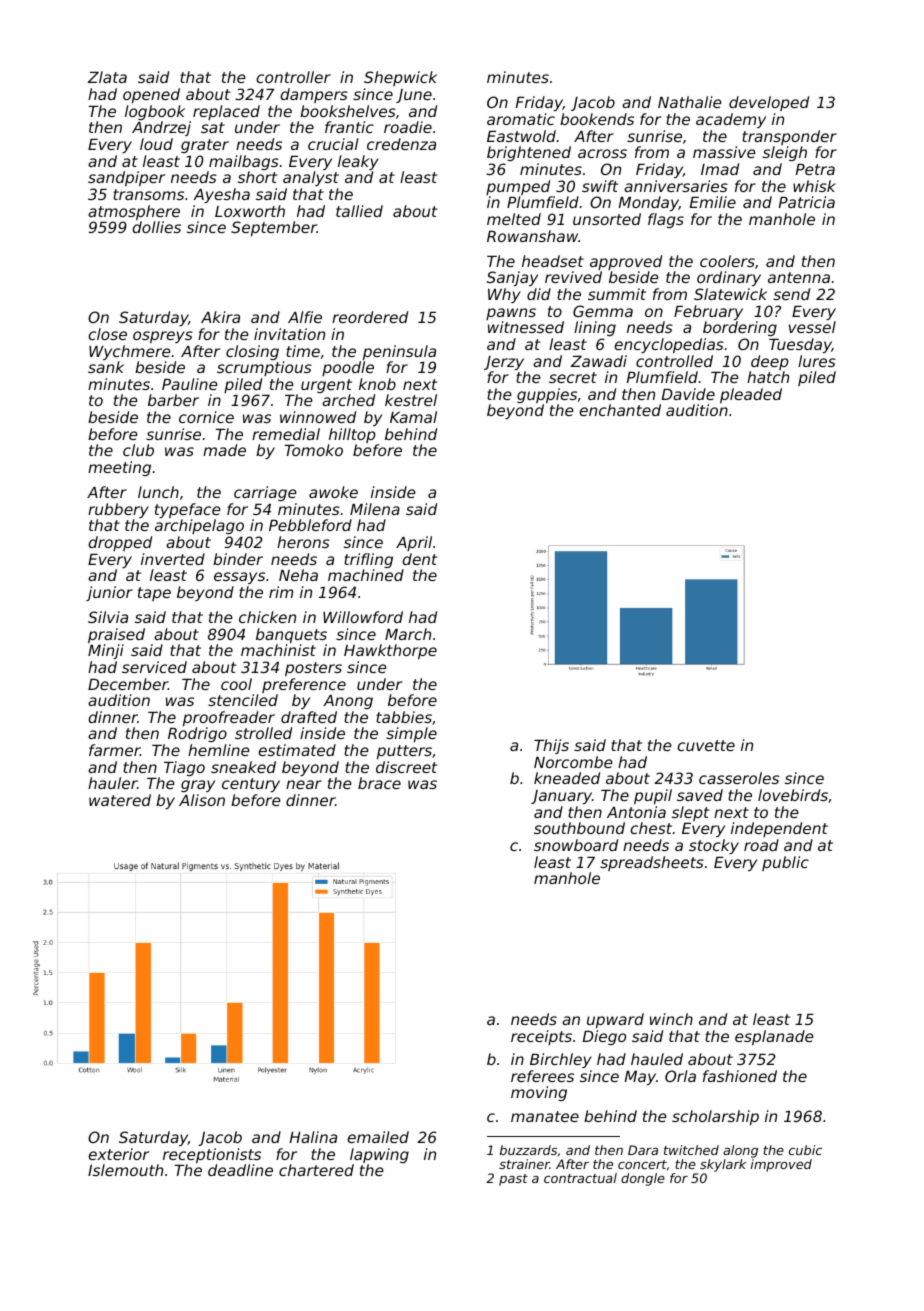 The width and height of the screenshot is (924, 1311). Describe the element at coordinates (368, 560) in the screenshot. I see `trifling` at that location.
